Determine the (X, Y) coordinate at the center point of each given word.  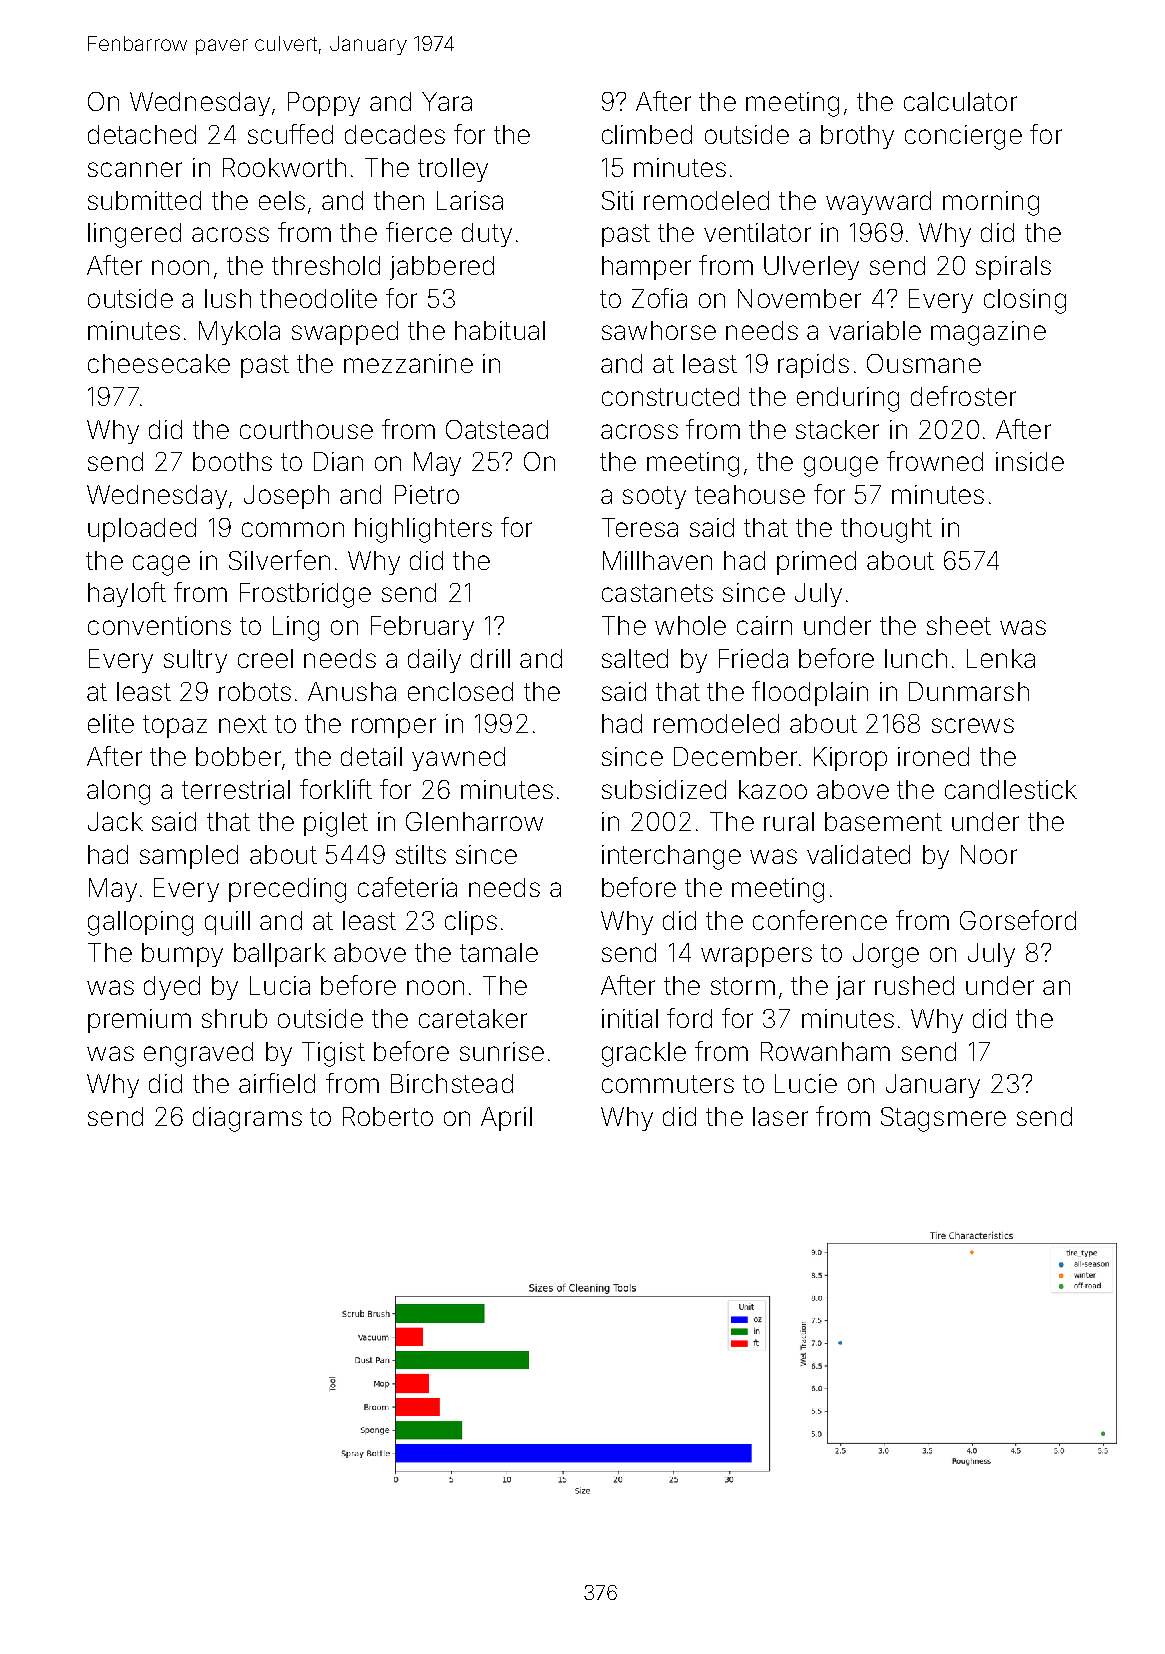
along (118, 792)
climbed (647, 134)
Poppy (324, 104)
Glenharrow (474, 821)
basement (883, 821)
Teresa (640, 527)
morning (991, 203)
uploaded (142, 530)
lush (228, 298)
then (399, 200)
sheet (959, 625)
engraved (198, 1054)
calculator (960, 101)
